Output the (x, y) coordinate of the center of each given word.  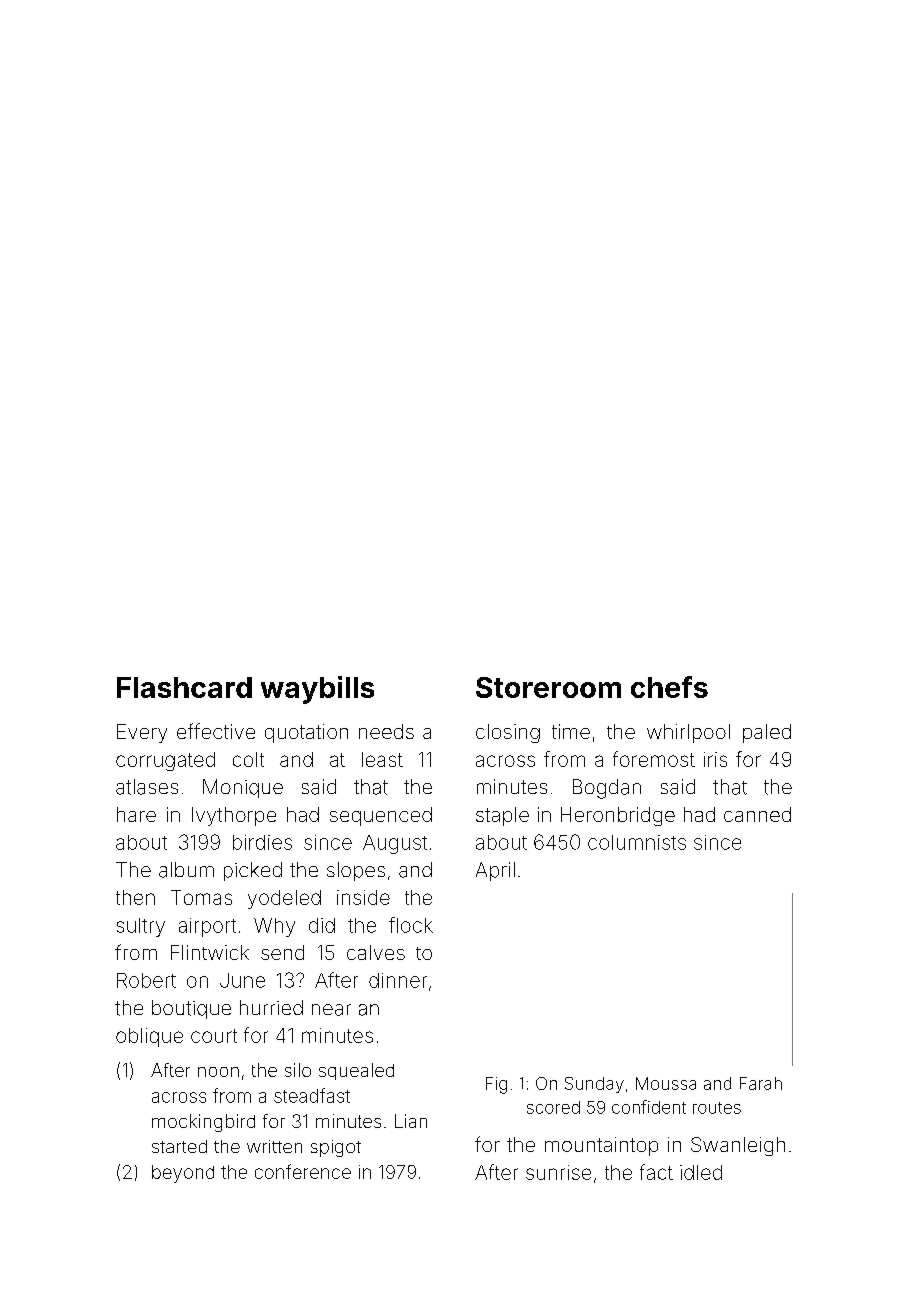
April (495, 871)
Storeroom (548, 687)
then (135, 897)
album (186, 870)
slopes (356, 871)
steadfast (312, 1095)
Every (142, 733)
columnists (637, 842)
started (179, 1146)
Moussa (666, 1083)
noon (218, 1072)
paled (767, 733)
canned (757, 814)
